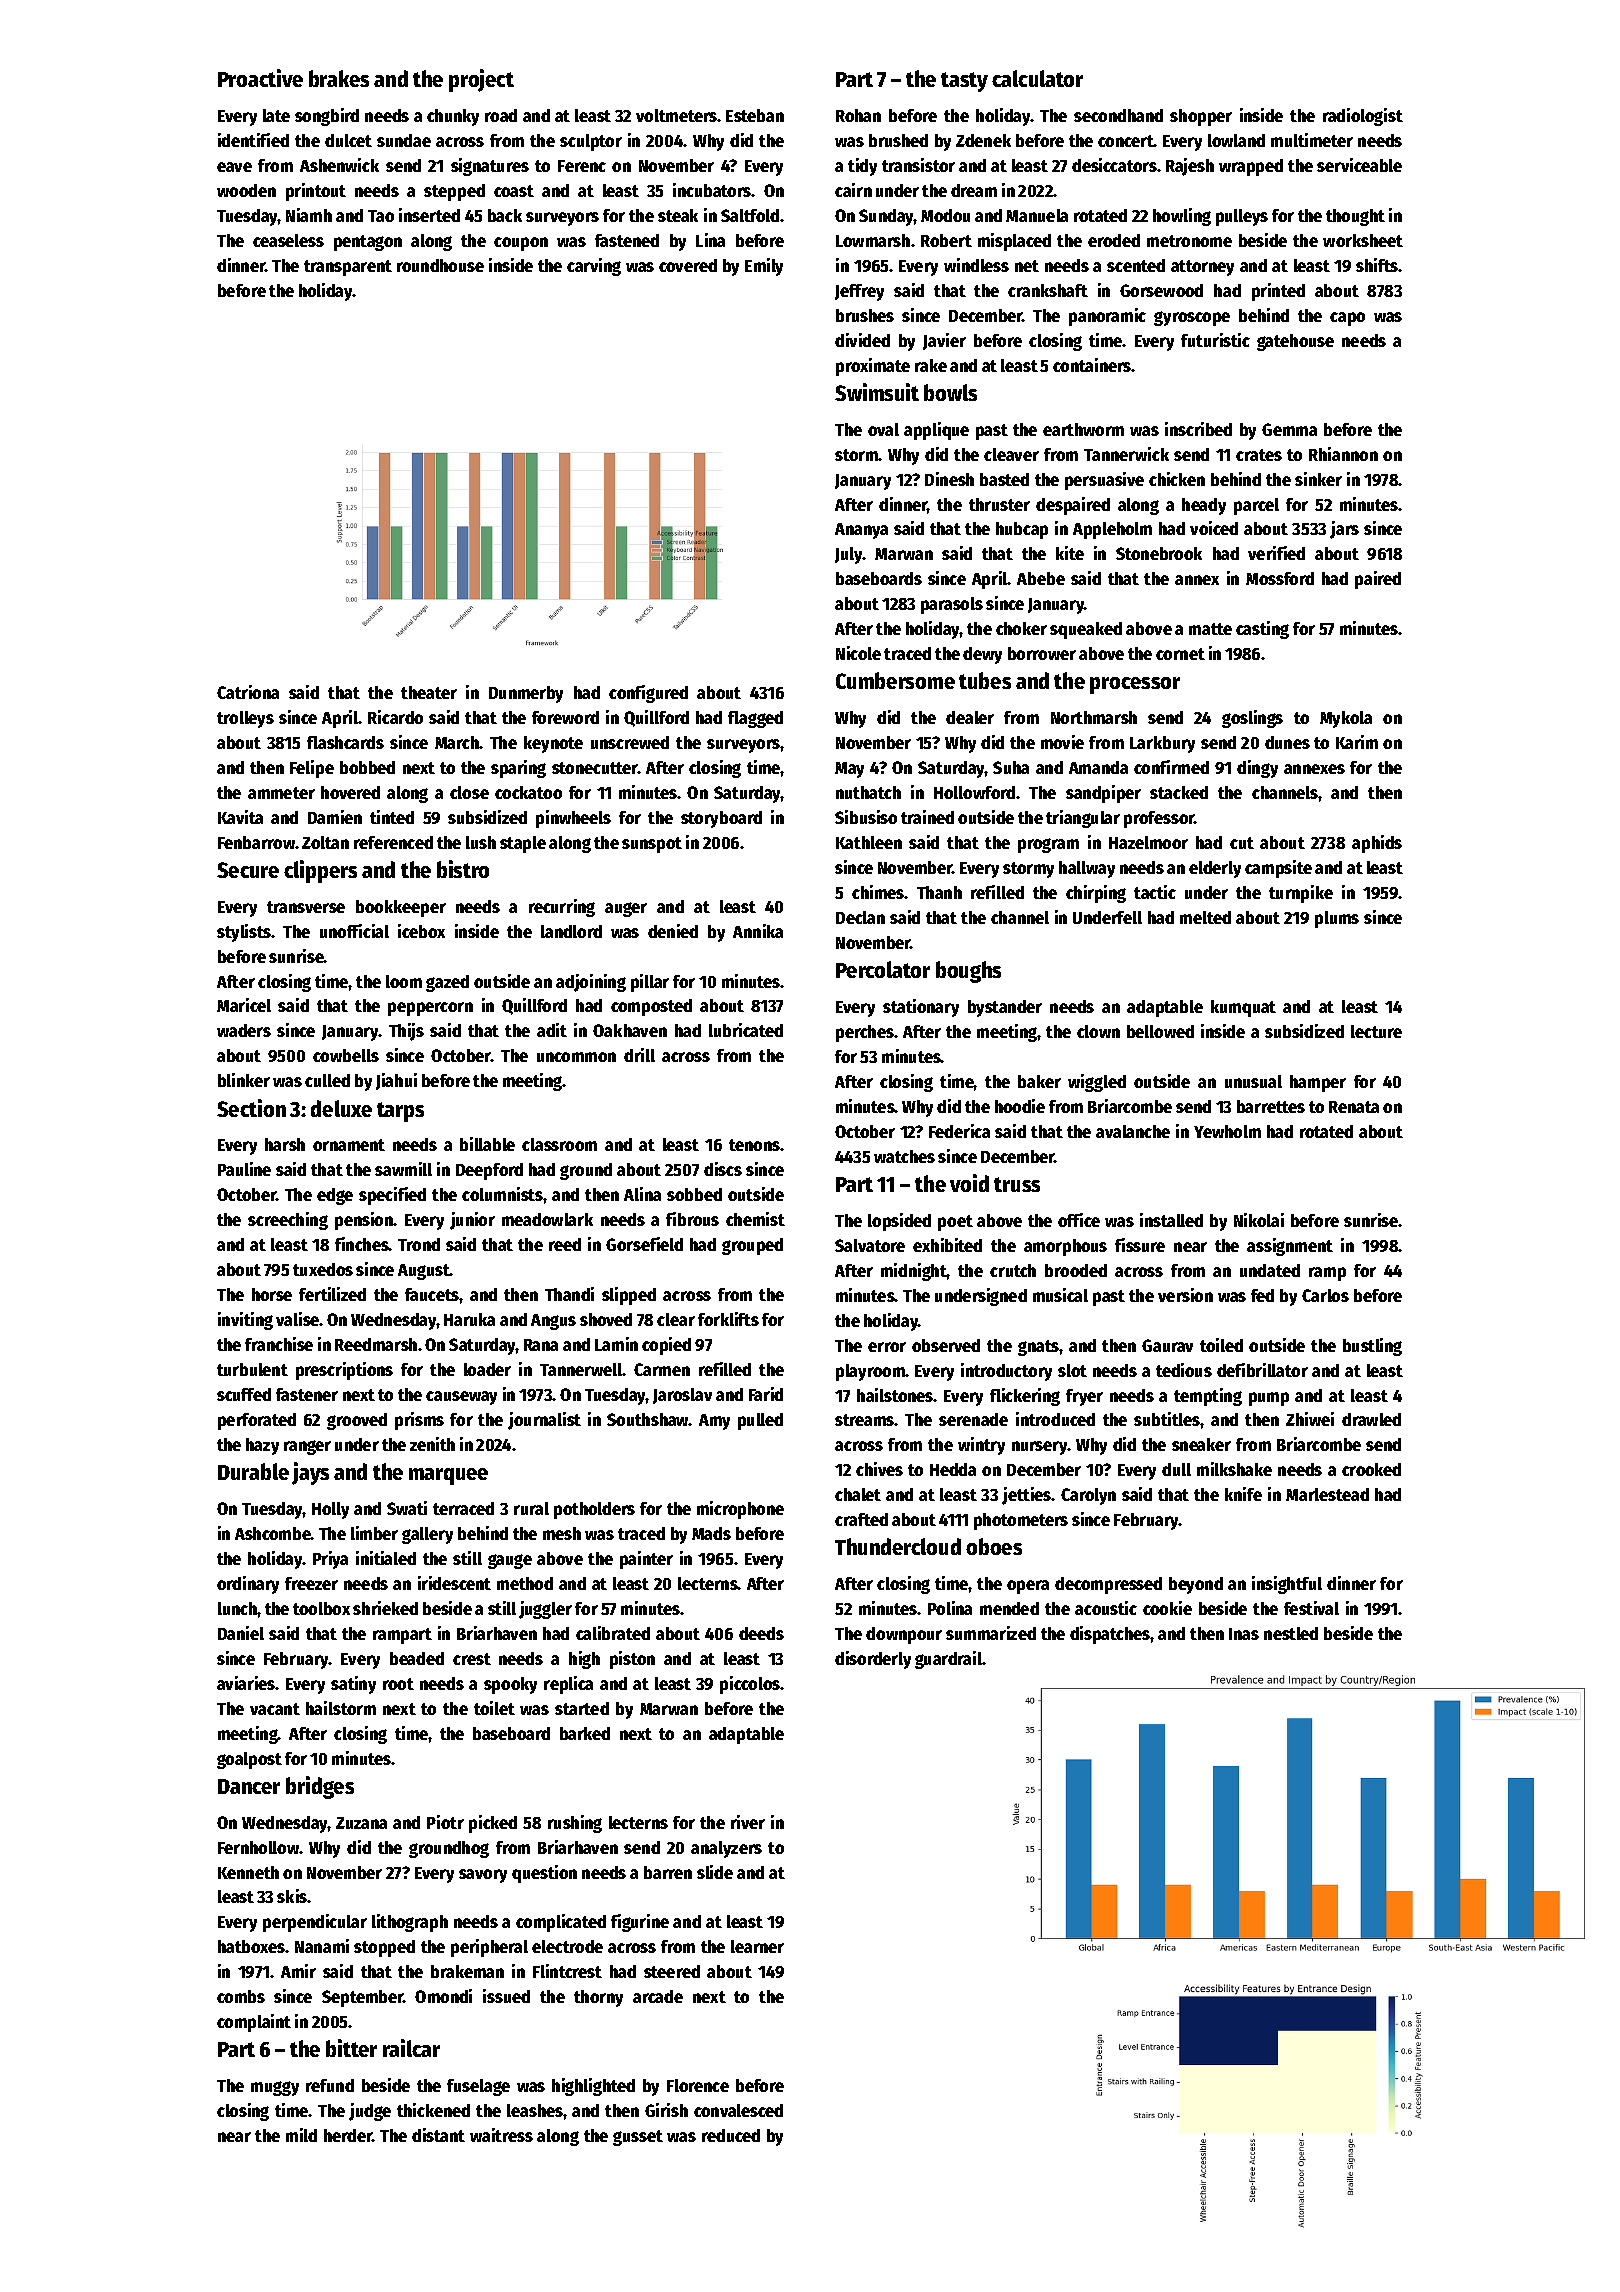 The image size is (1620, 2292). What do you see at coordinates (754, 1145) in the page?
I see `tenons` at bounding box center [754, 1145].
